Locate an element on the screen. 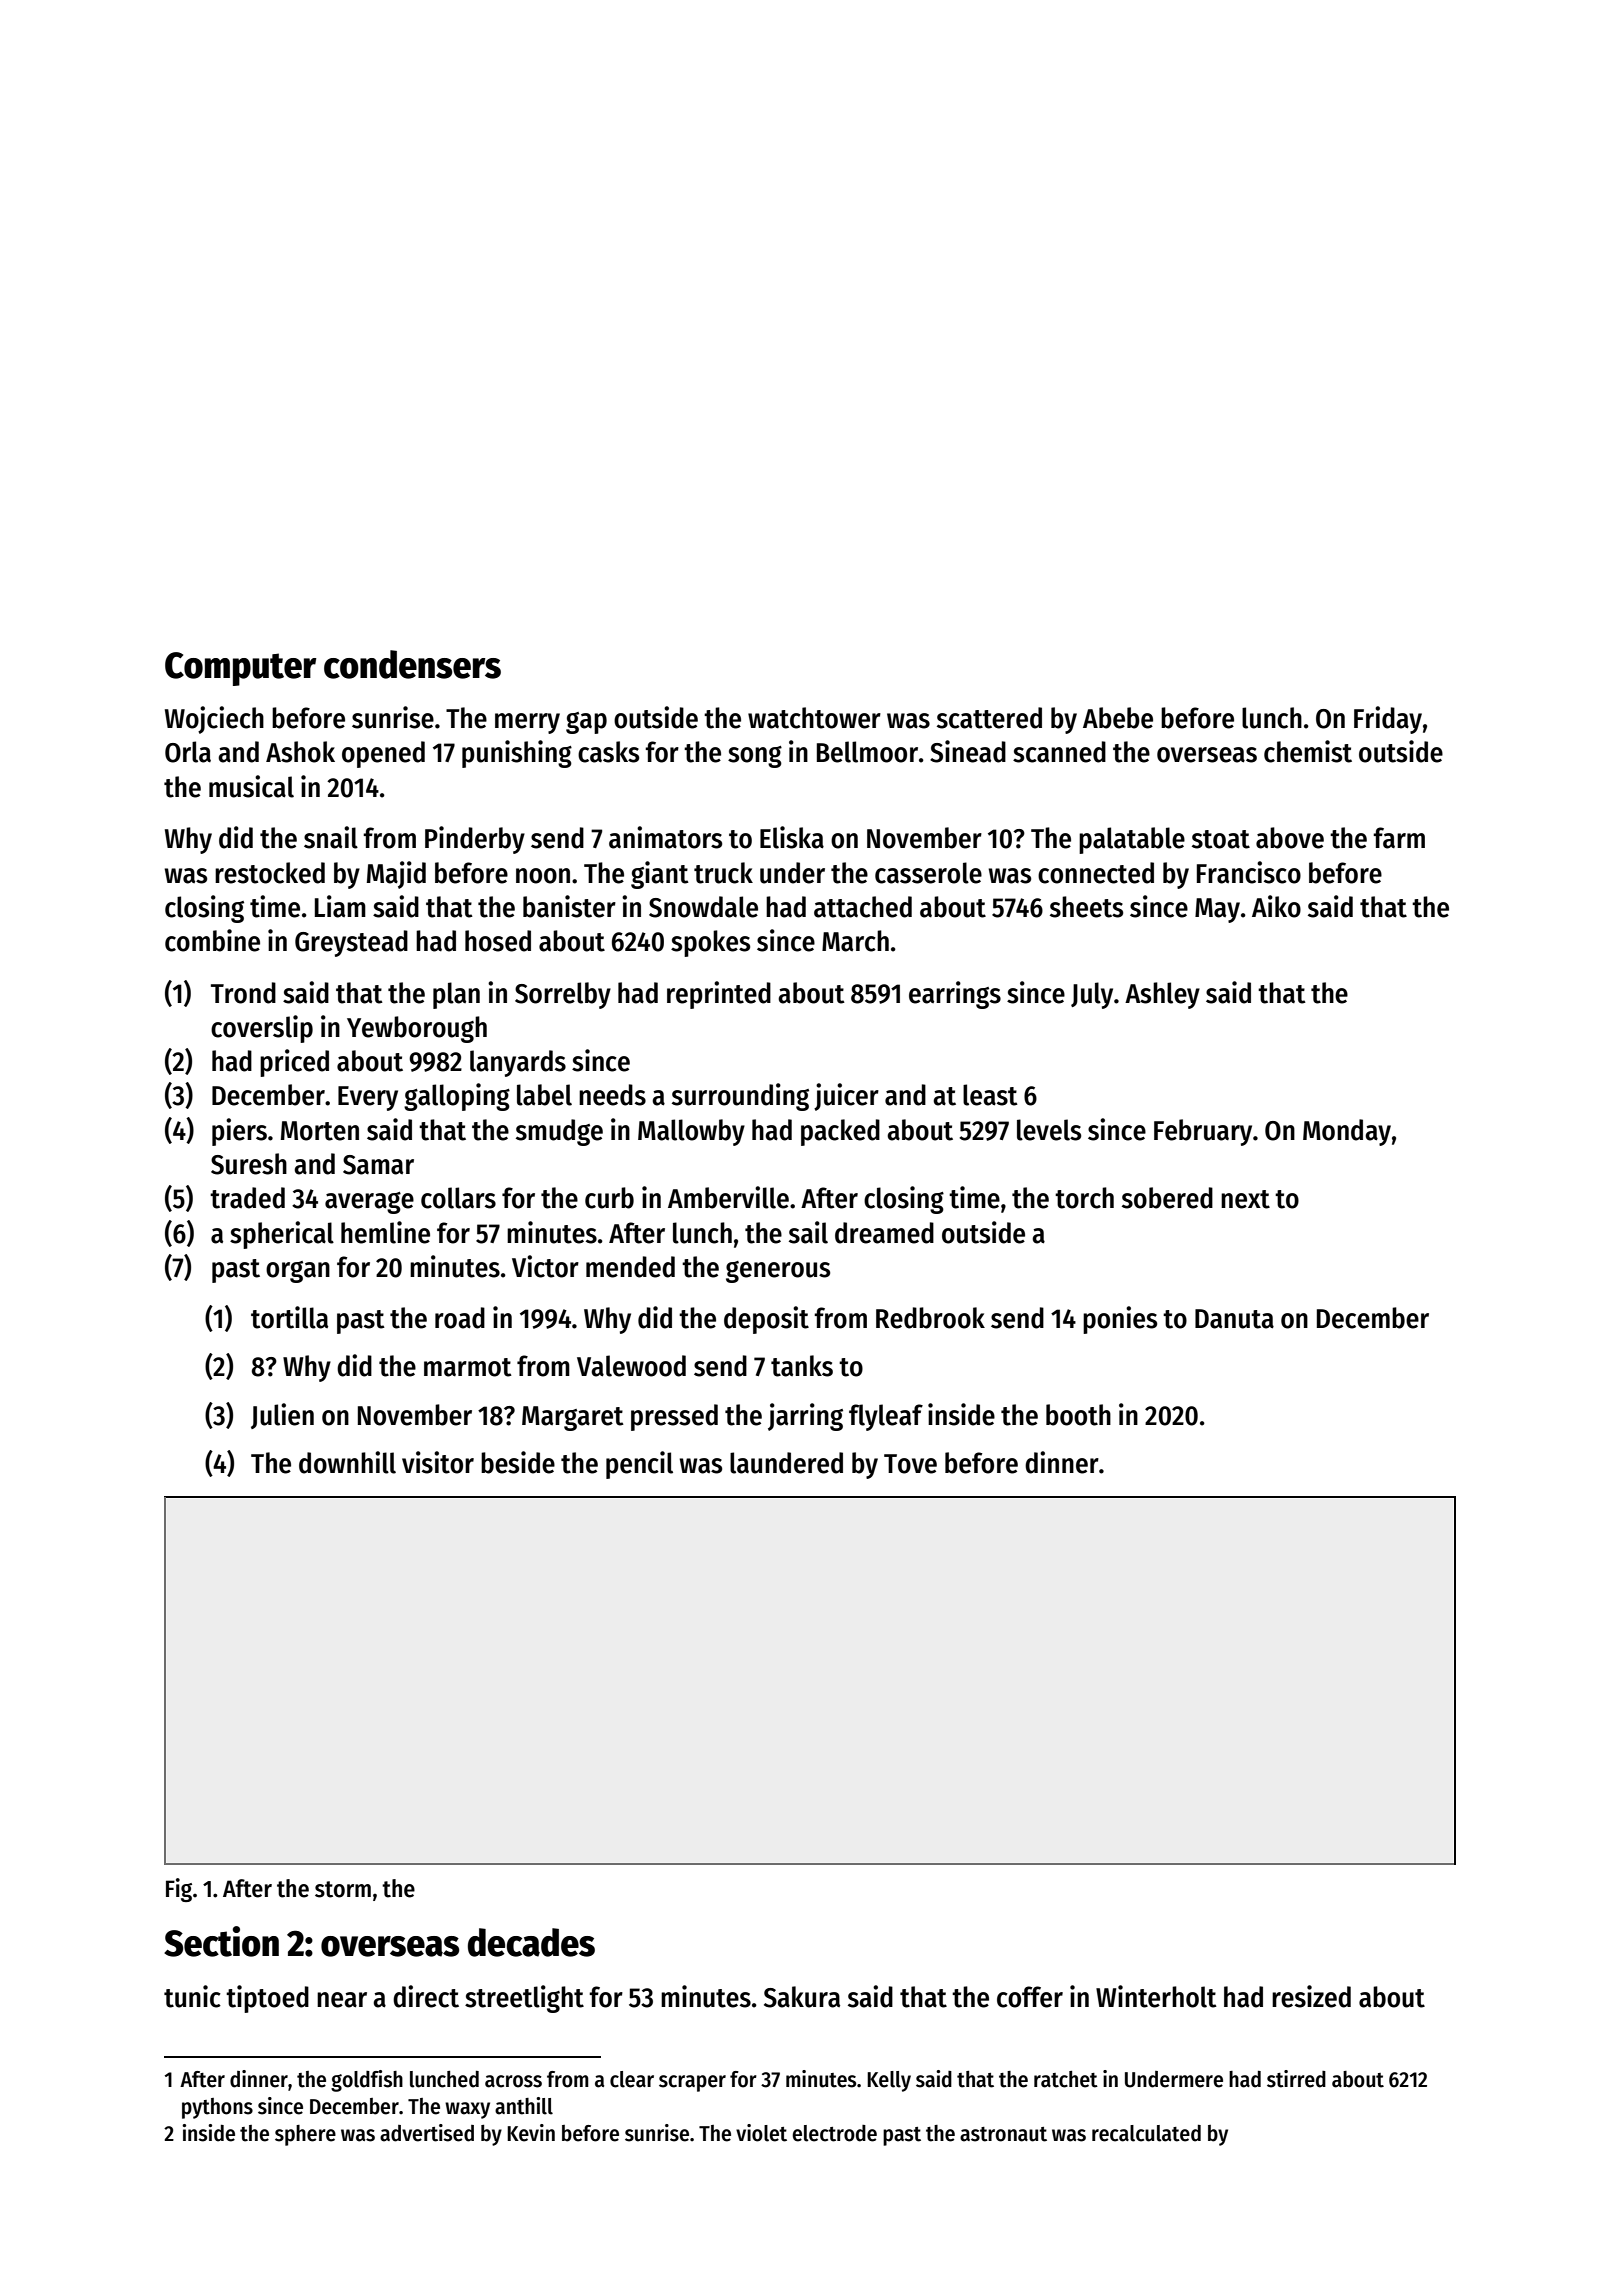 This screenshot has height=2292, width=1620. Friday is located at coordinates (1388, 720).
